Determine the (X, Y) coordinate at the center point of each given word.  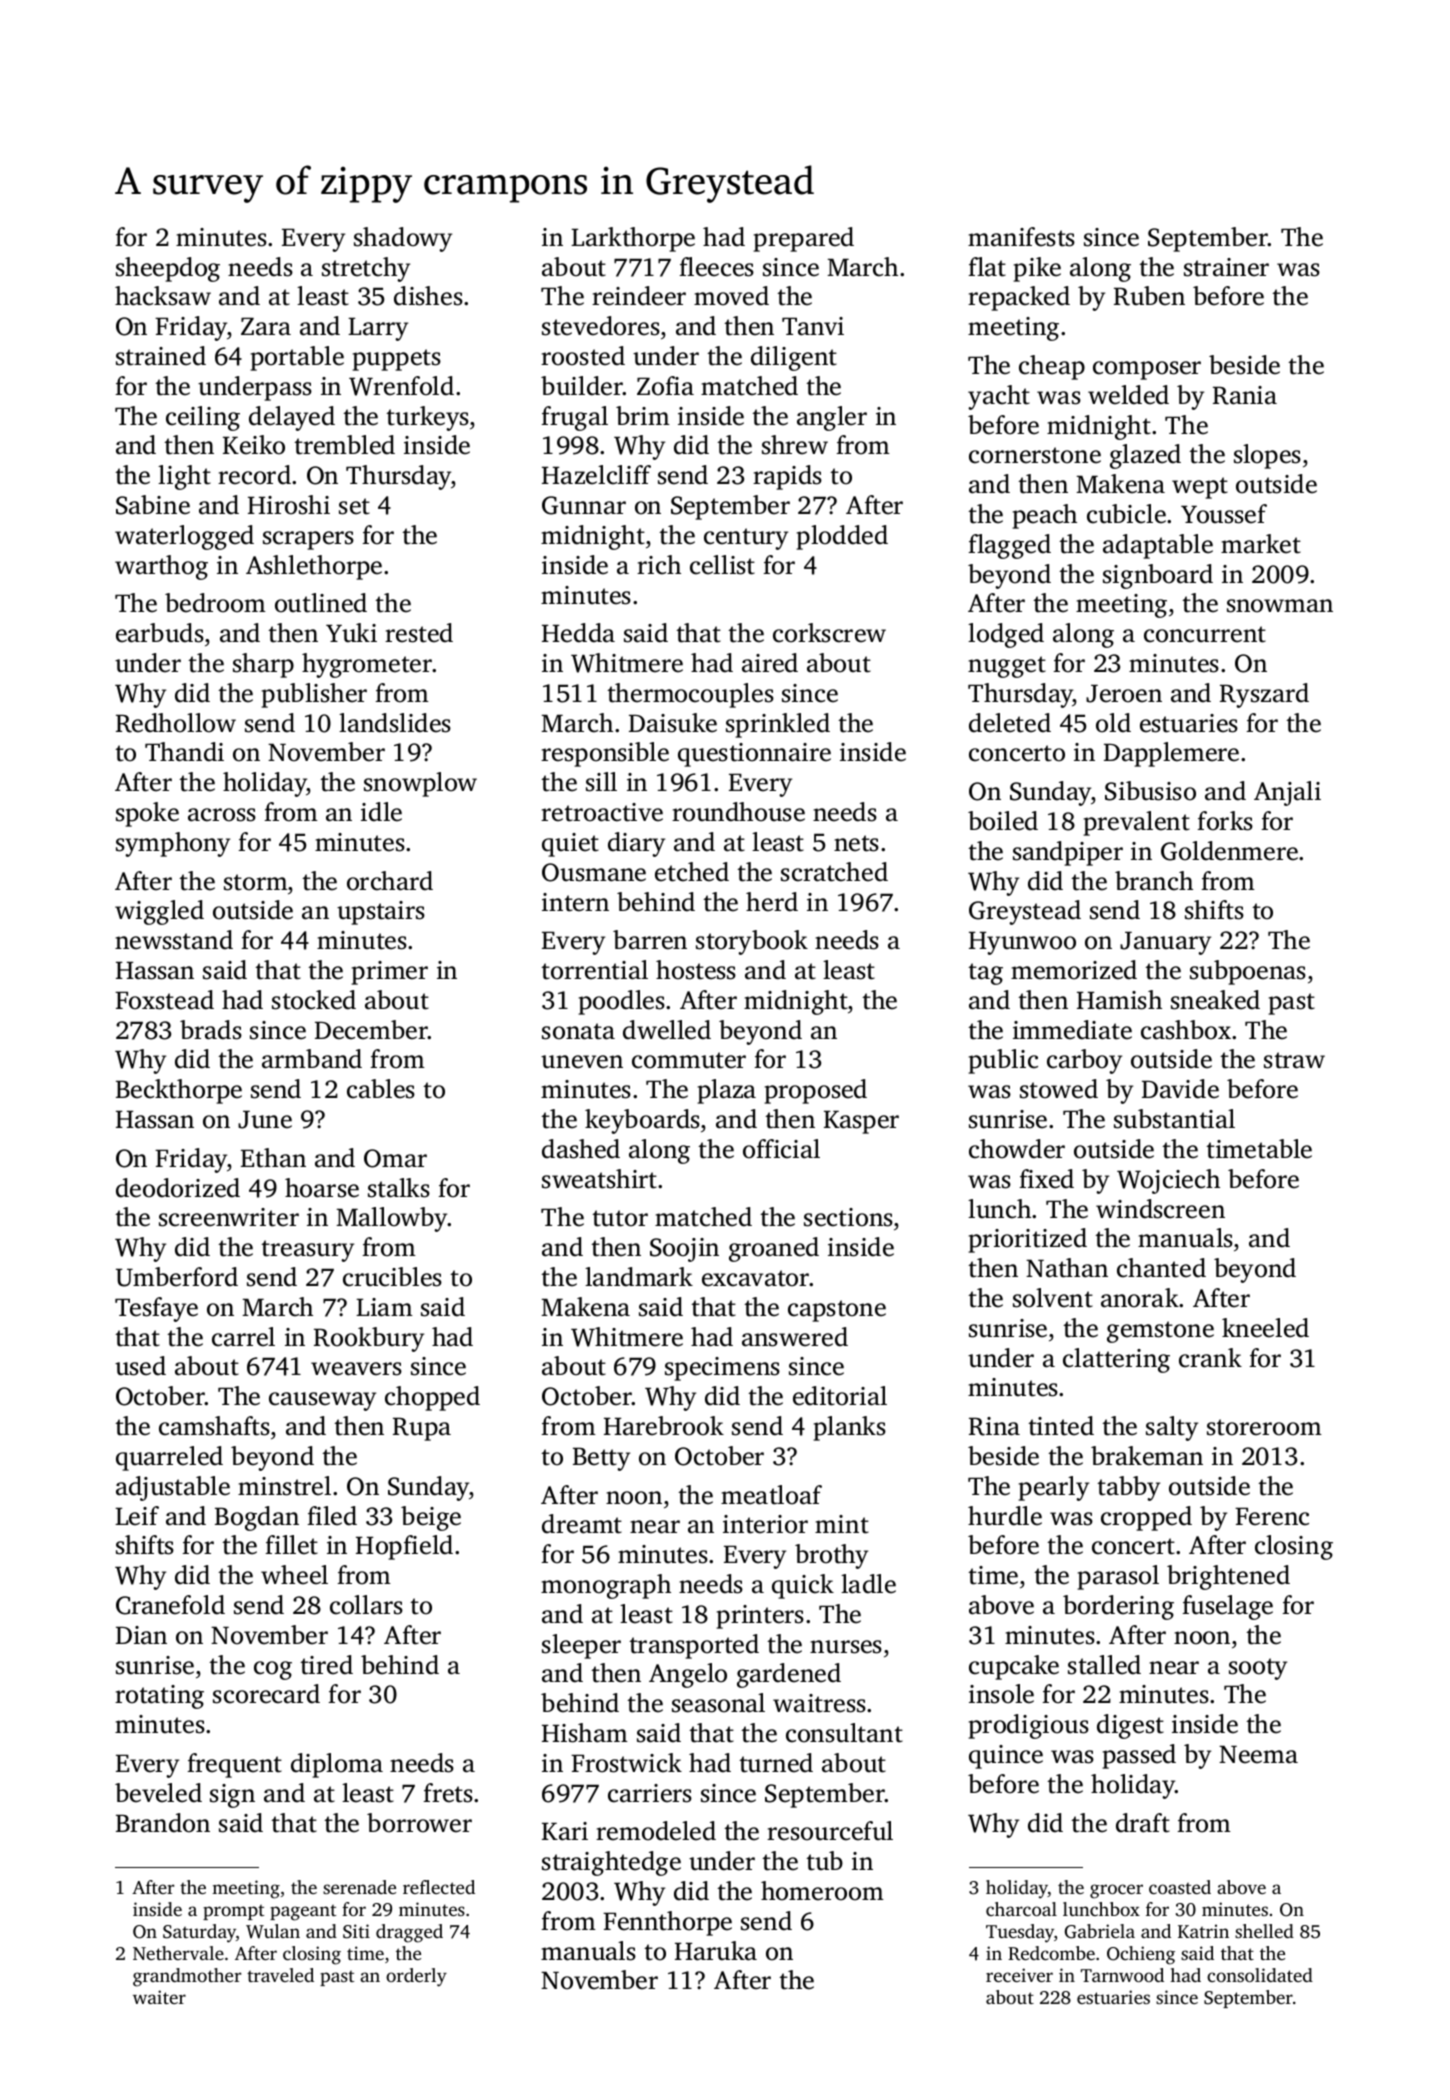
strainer (1226, 267)
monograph (606, 1586)
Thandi (184, 752)
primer (389, 973)
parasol (1118, 1577)
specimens (722, 1369)
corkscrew (829, 633)
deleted (1010, 723)
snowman (1280, 606)
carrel (243, 1337)
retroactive (602, 812)
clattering (1116, 1360)
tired (326, 1665)
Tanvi (813, 326)
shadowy (403, 239)
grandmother (187, 1977)
